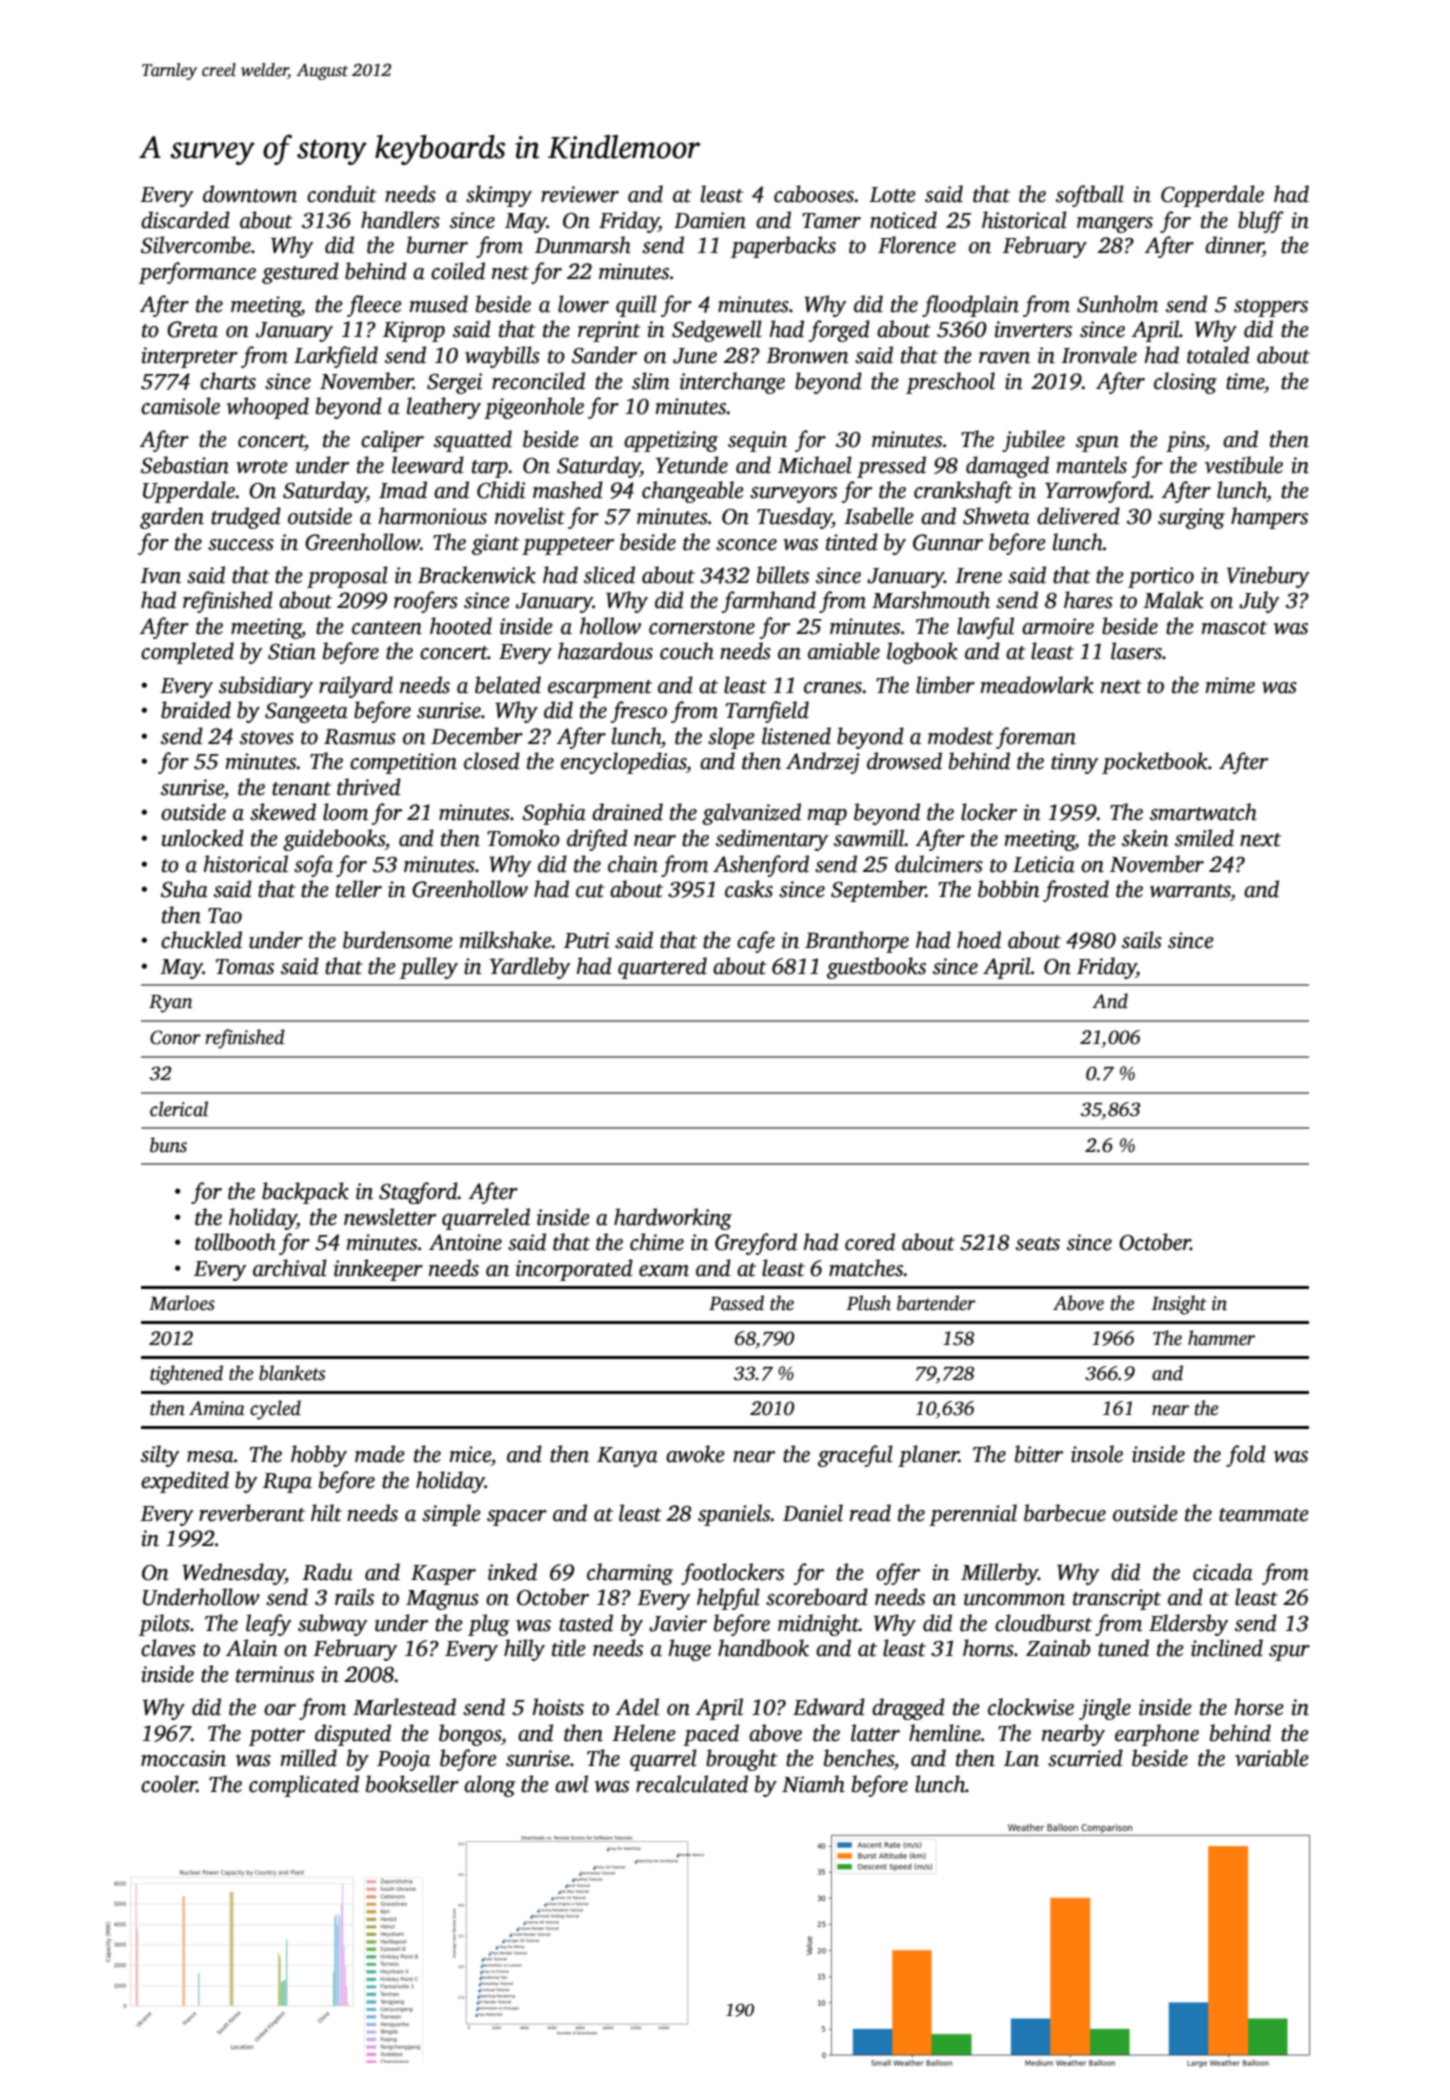 This image has height=2100, width=1450. I want to click on backpack, so click(305, 1193).
